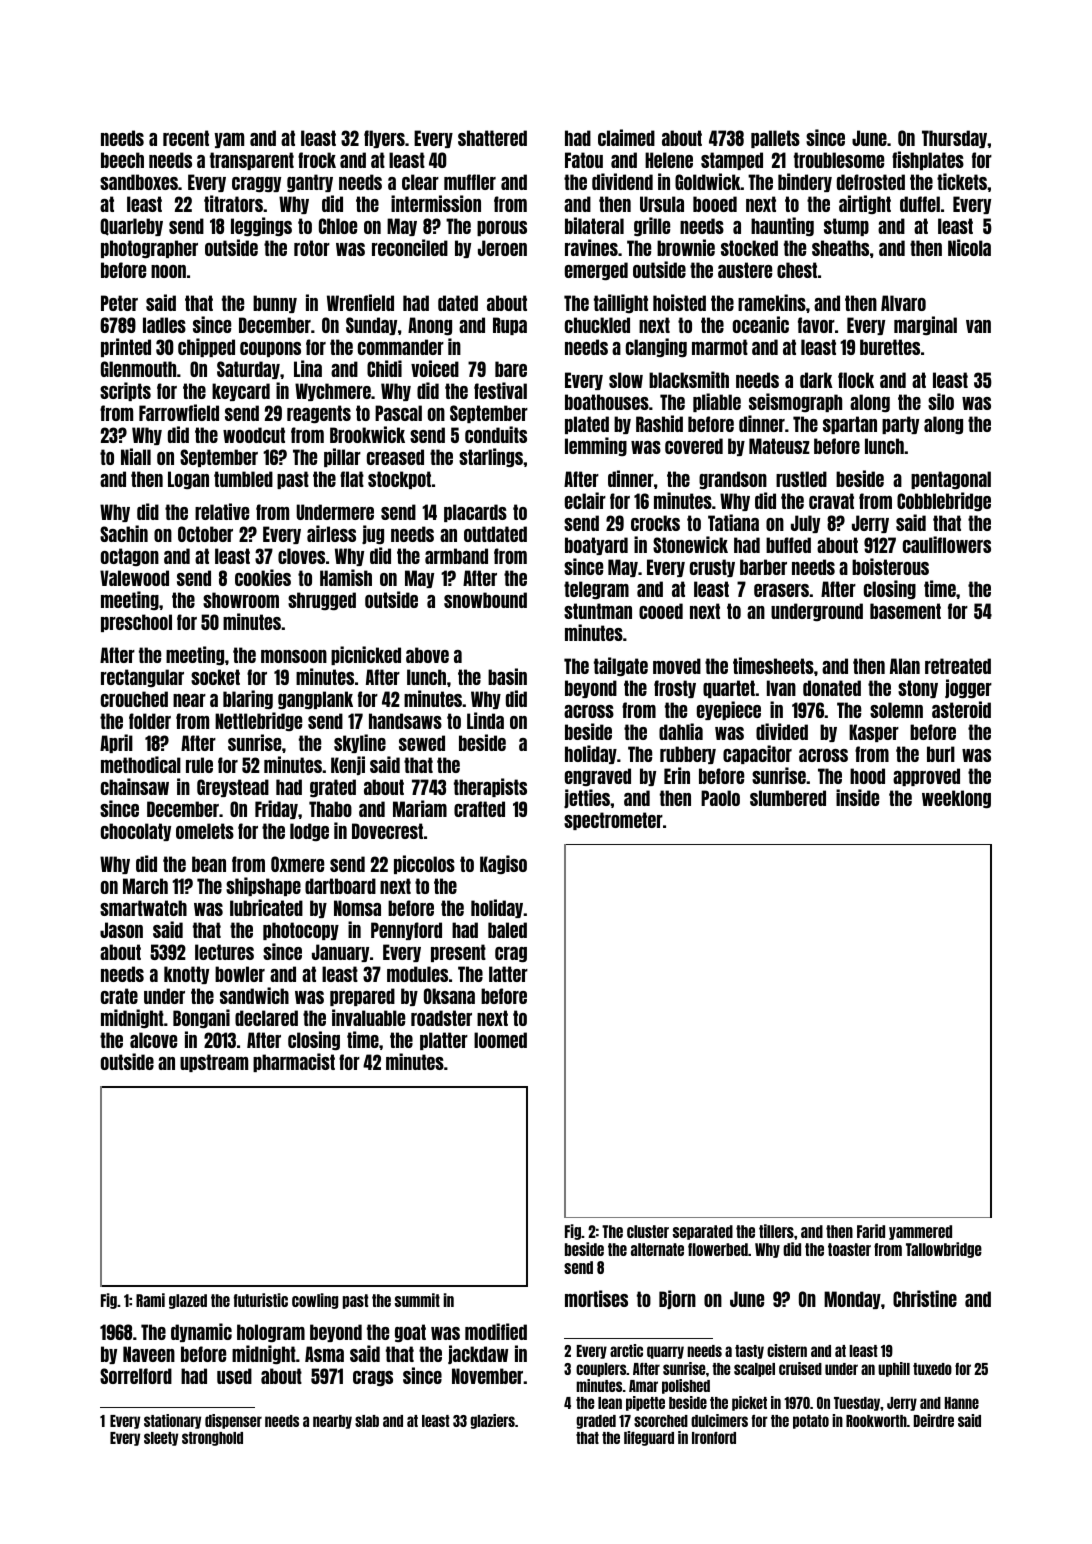  What do you see at coordinates (610, 1403) in the screenshot?
I see `lean` at bounding box center [610, 1403].
